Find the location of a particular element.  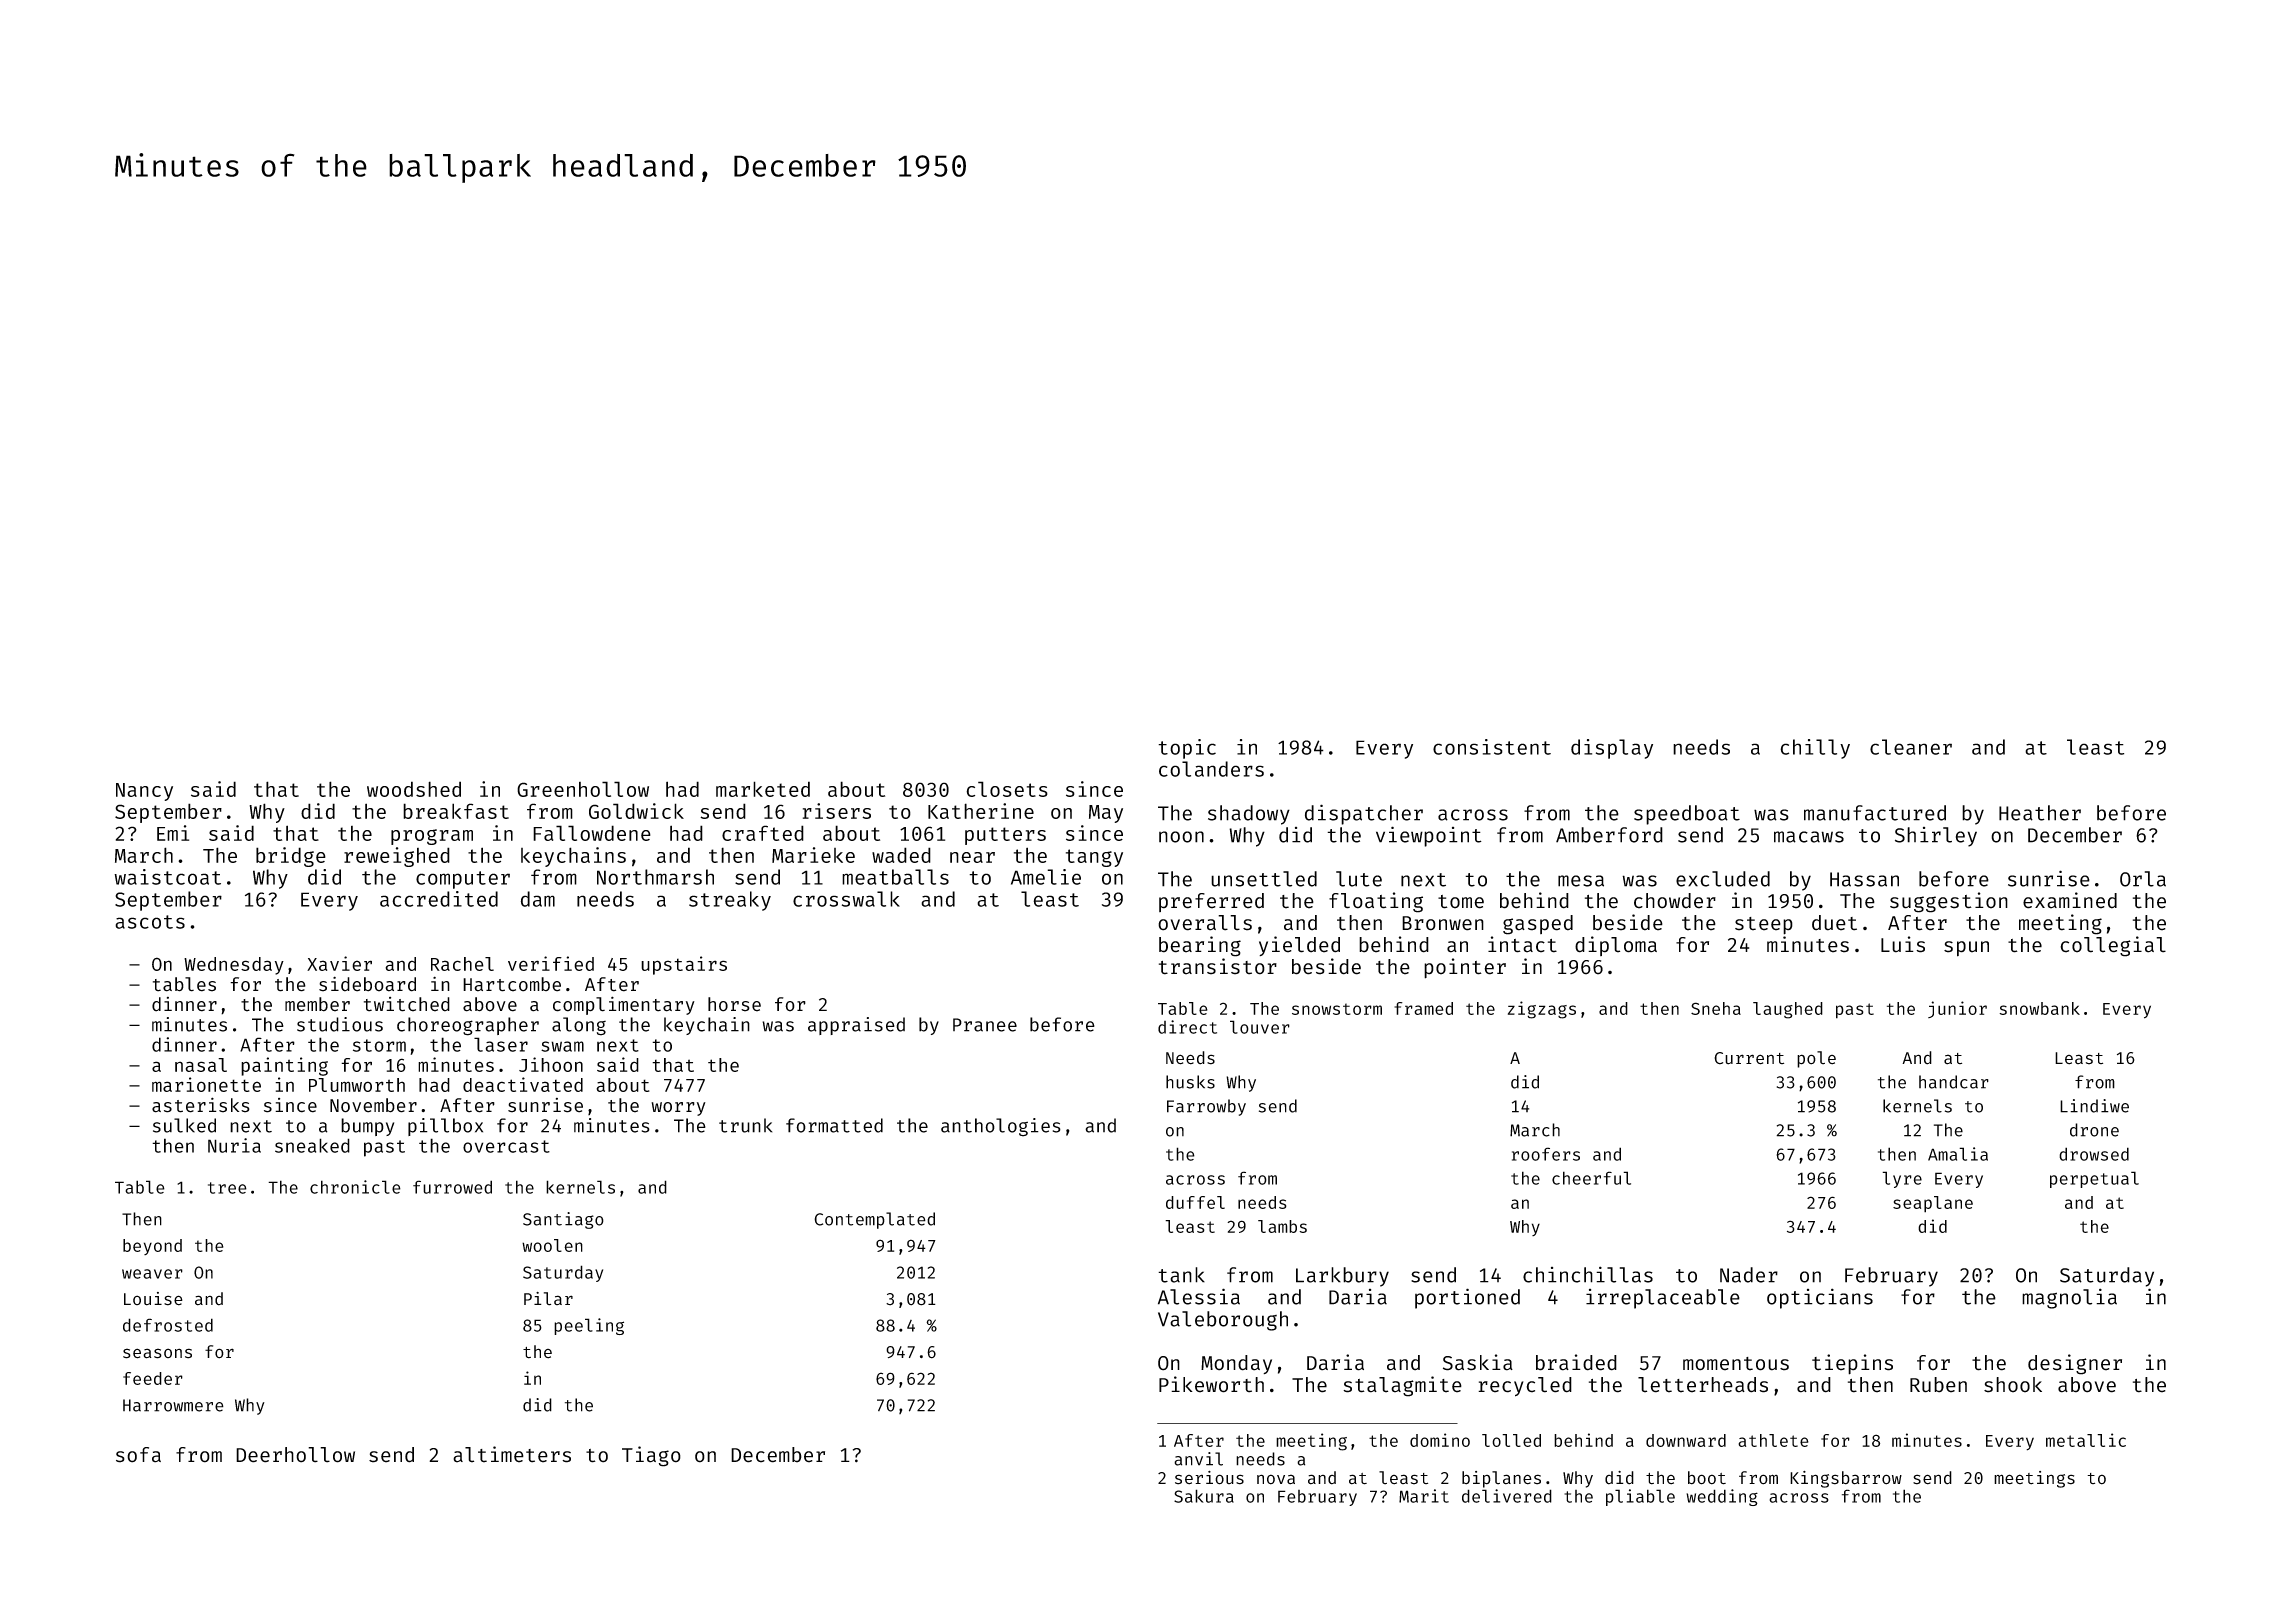

consistent is located at coordinates (1492, 747).
